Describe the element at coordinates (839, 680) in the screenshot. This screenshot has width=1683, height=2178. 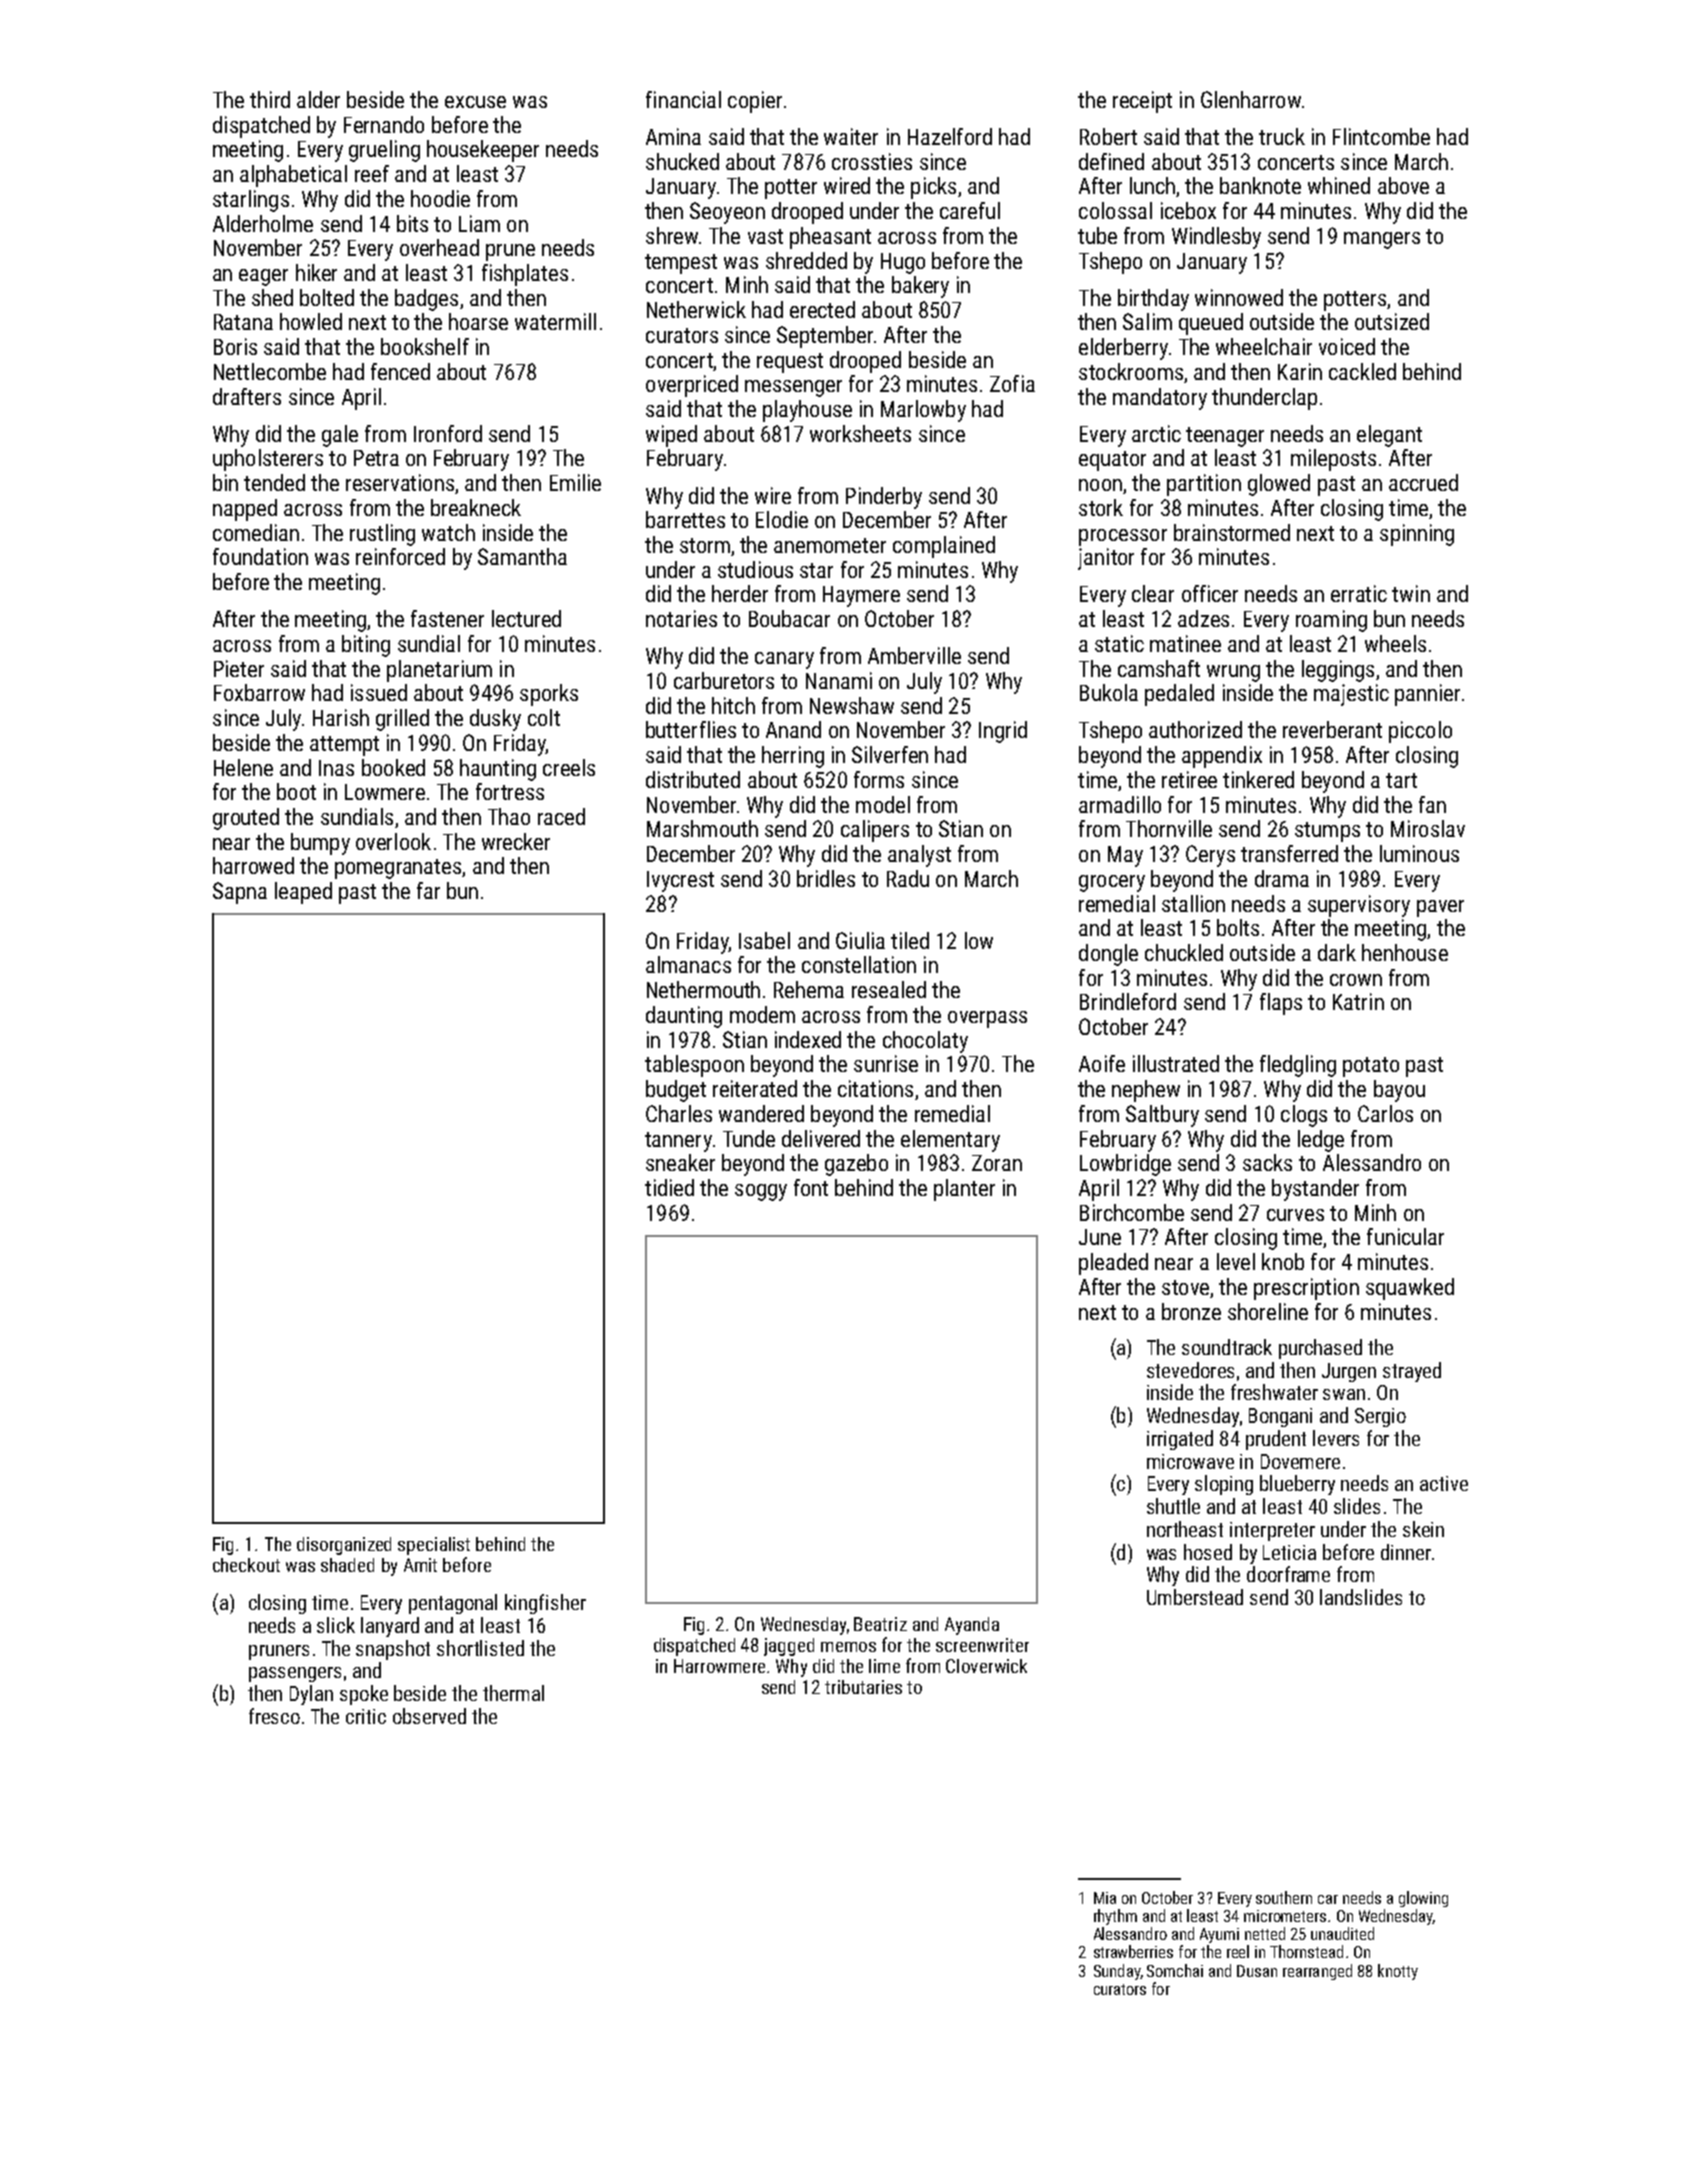
I see `Nanami` at that location.
